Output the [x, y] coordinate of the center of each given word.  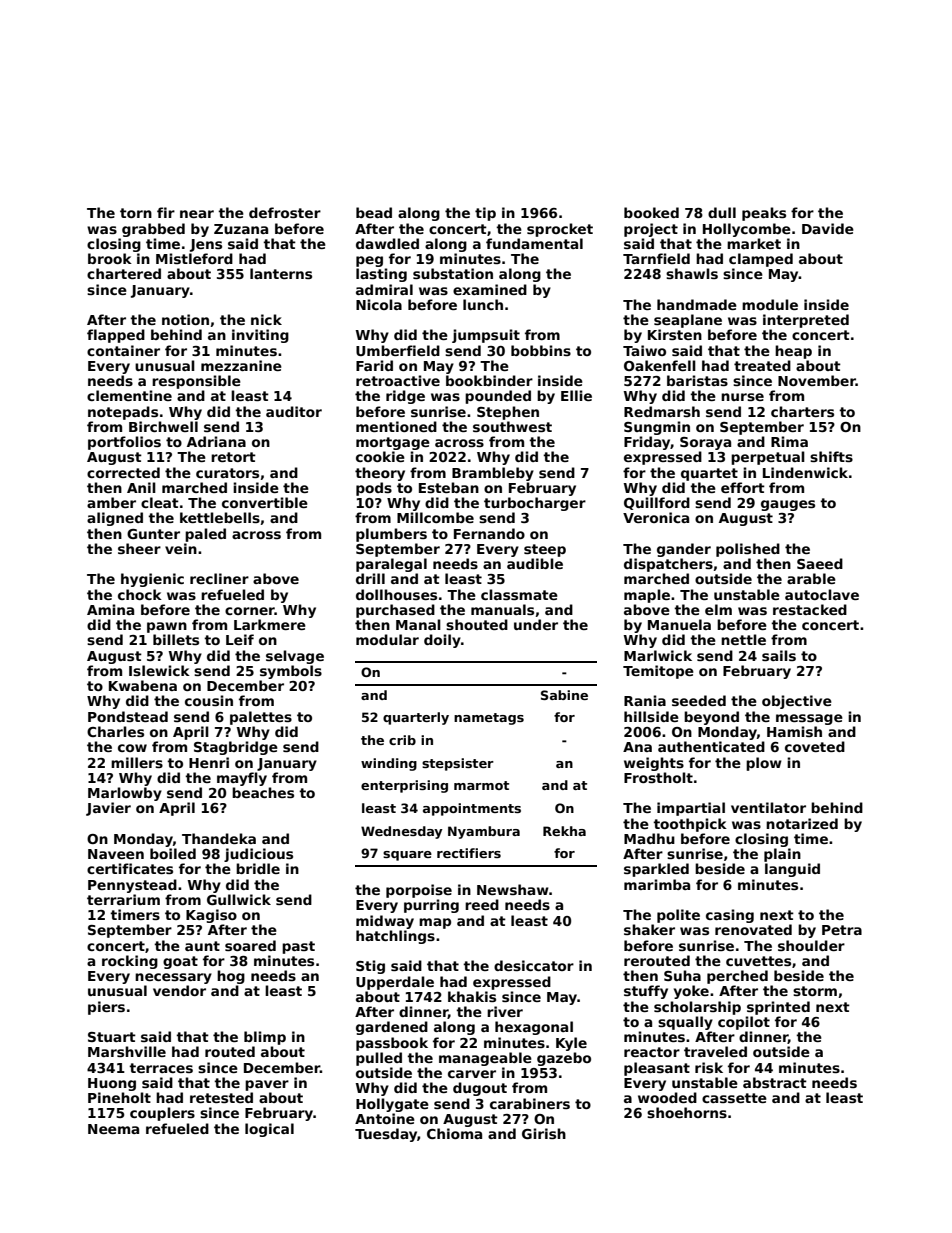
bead [374, 212]
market [754, 243]
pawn [167, 627]
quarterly [416, 718]
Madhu [649, 838]
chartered [124, 273]
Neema [113, 1129]
